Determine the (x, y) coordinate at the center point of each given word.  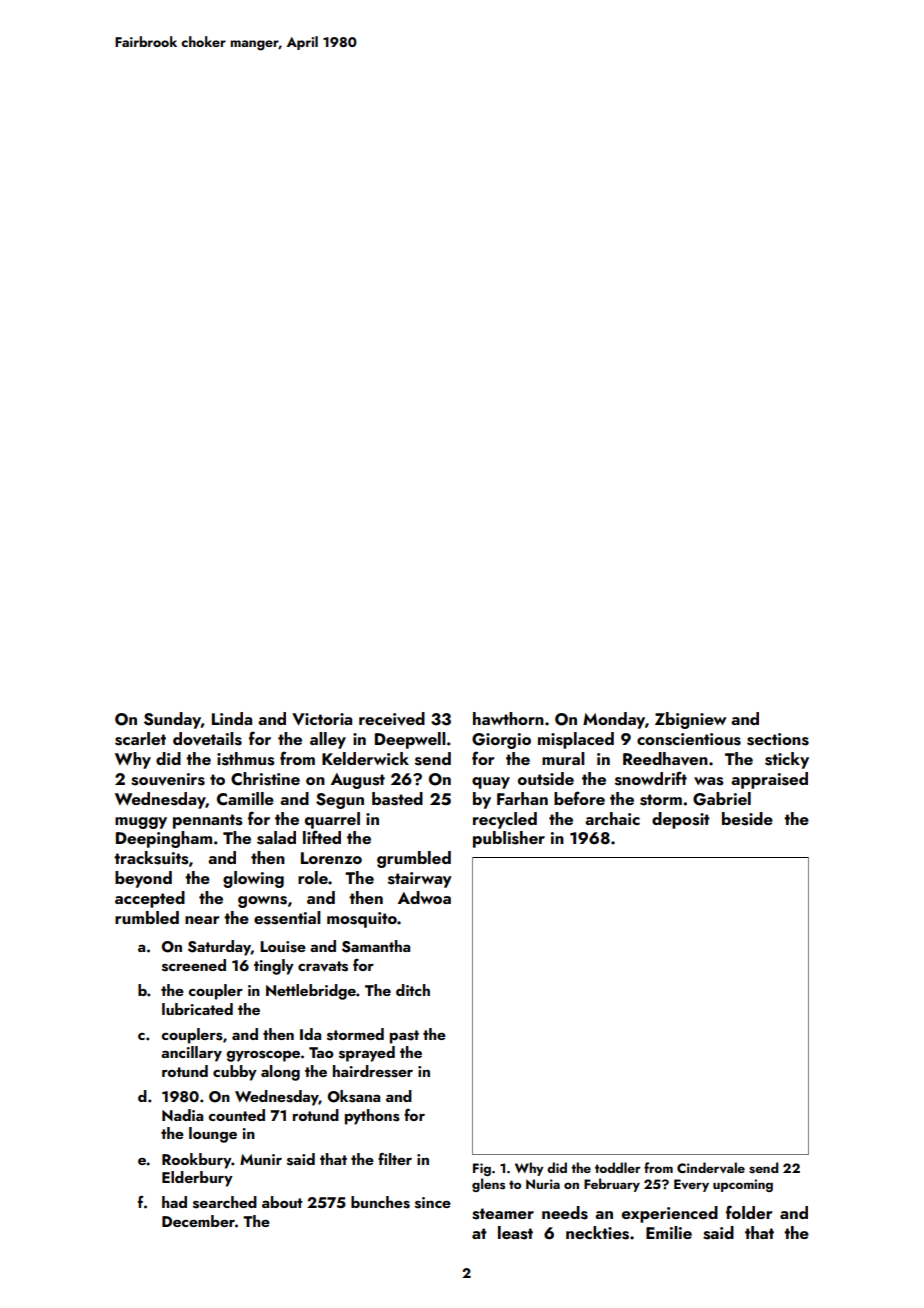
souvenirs (168, 779)
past (404, 1037)
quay (491, 783)
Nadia (182, 1115)
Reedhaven (665, 759)
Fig (482, 1169)
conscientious (689, 739)
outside (546, 779)
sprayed (367, 1054)
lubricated (197, 1009)
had (174, 1202)
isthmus (245, 759)
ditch (413, 990)
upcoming (743, 1185)
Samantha (376, 946)
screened (194, 965)
